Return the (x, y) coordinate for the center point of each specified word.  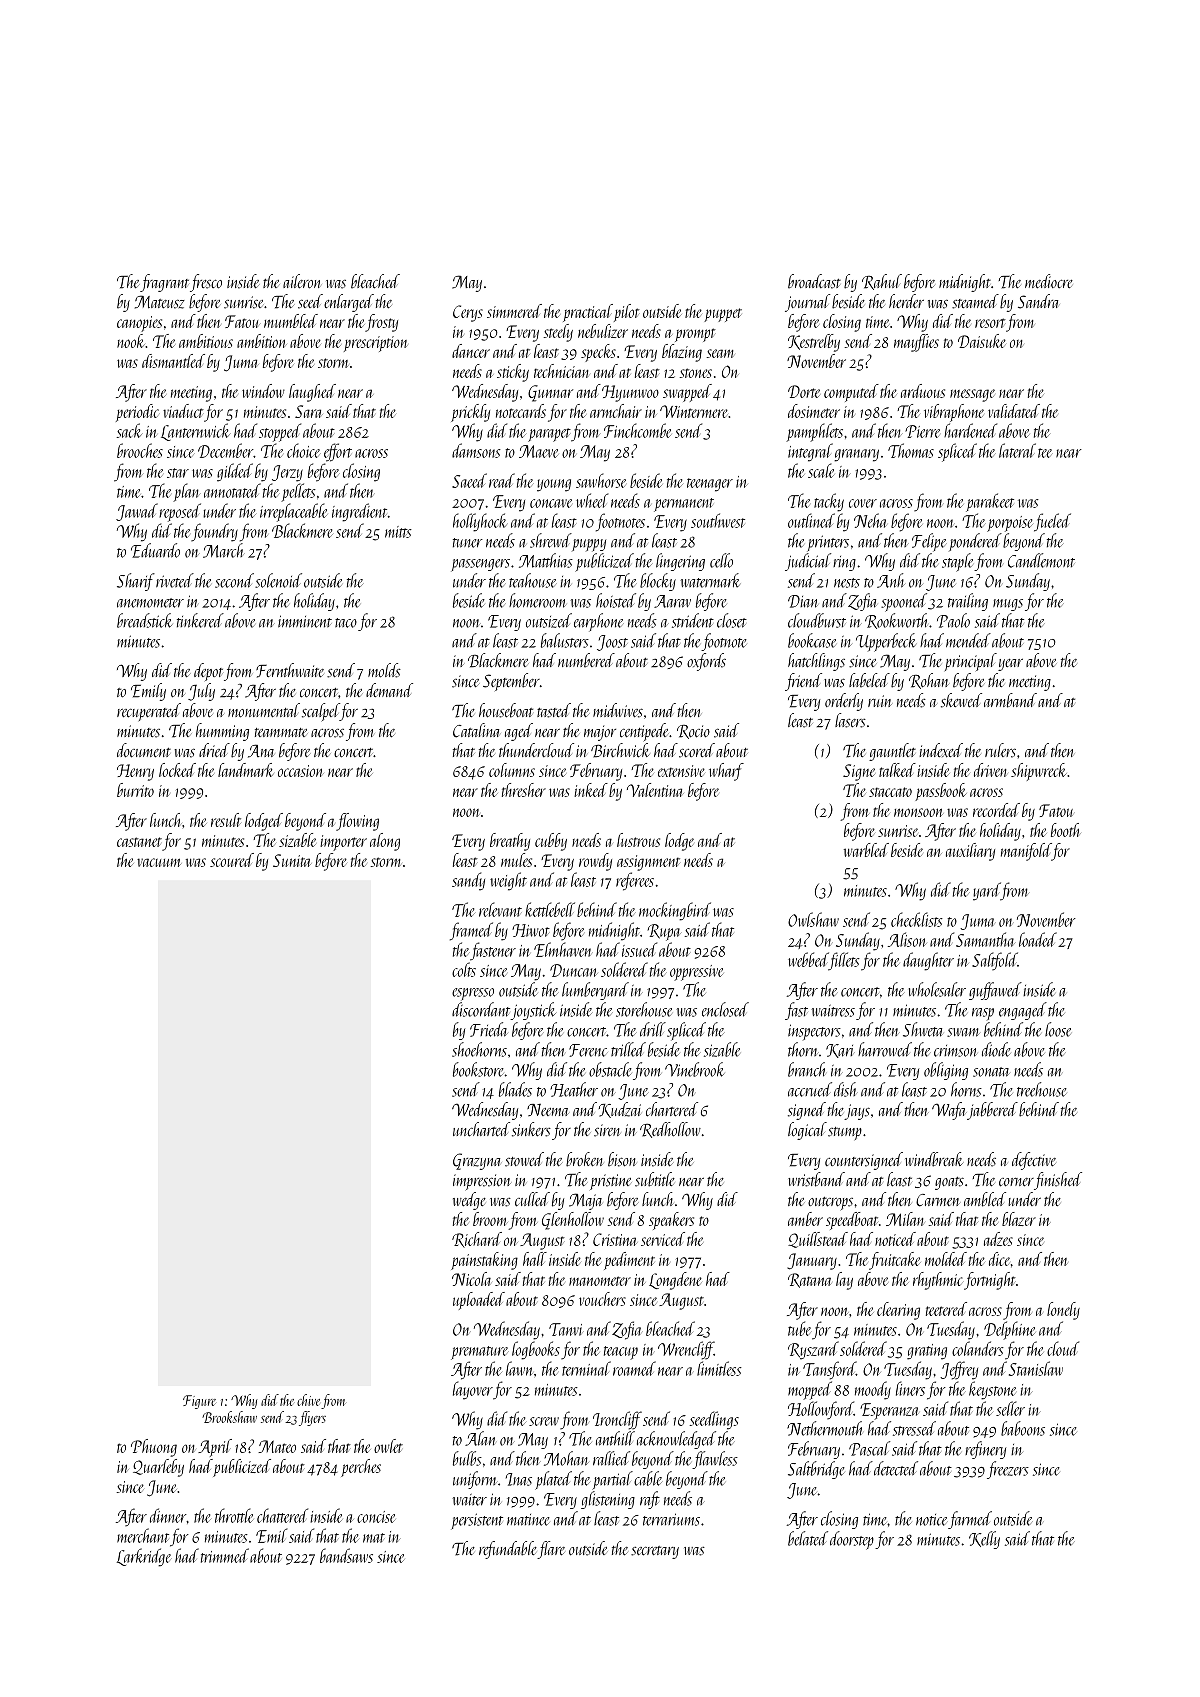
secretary (655, 1552)
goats (949, 1183)
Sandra (1038, 301)
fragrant (164, 283)
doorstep (852, 1540)
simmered (514, 311)
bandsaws (346, 1555)
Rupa (664, 932)
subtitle (655, 1179)
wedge (469, 1201)
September (511, 682)
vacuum (159, 862)
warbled (866, 850)
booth (1066, 830)
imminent (305, 621)
